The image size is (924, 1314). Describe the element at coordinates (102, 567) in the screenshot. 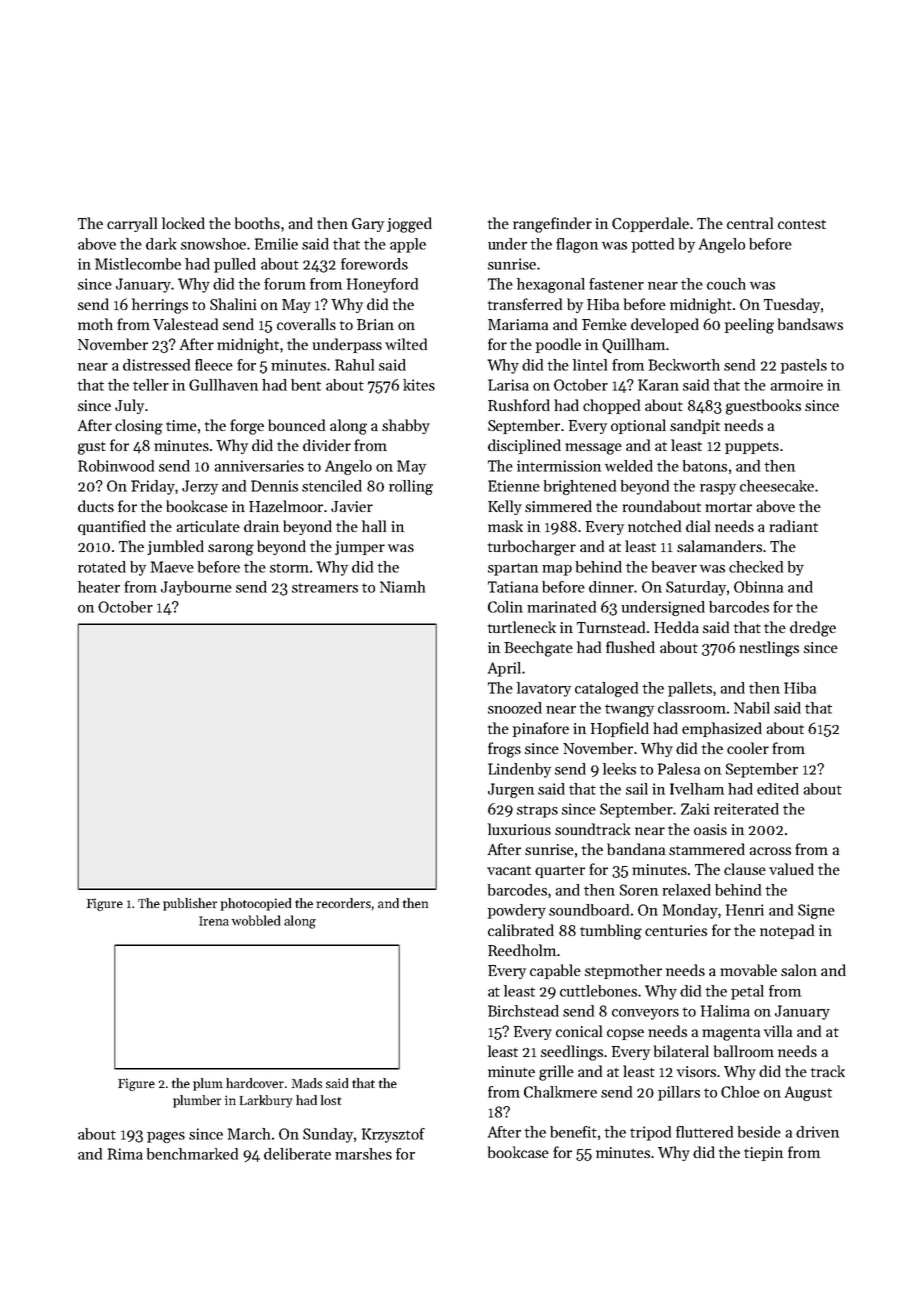

I see `rotated` at that location.
